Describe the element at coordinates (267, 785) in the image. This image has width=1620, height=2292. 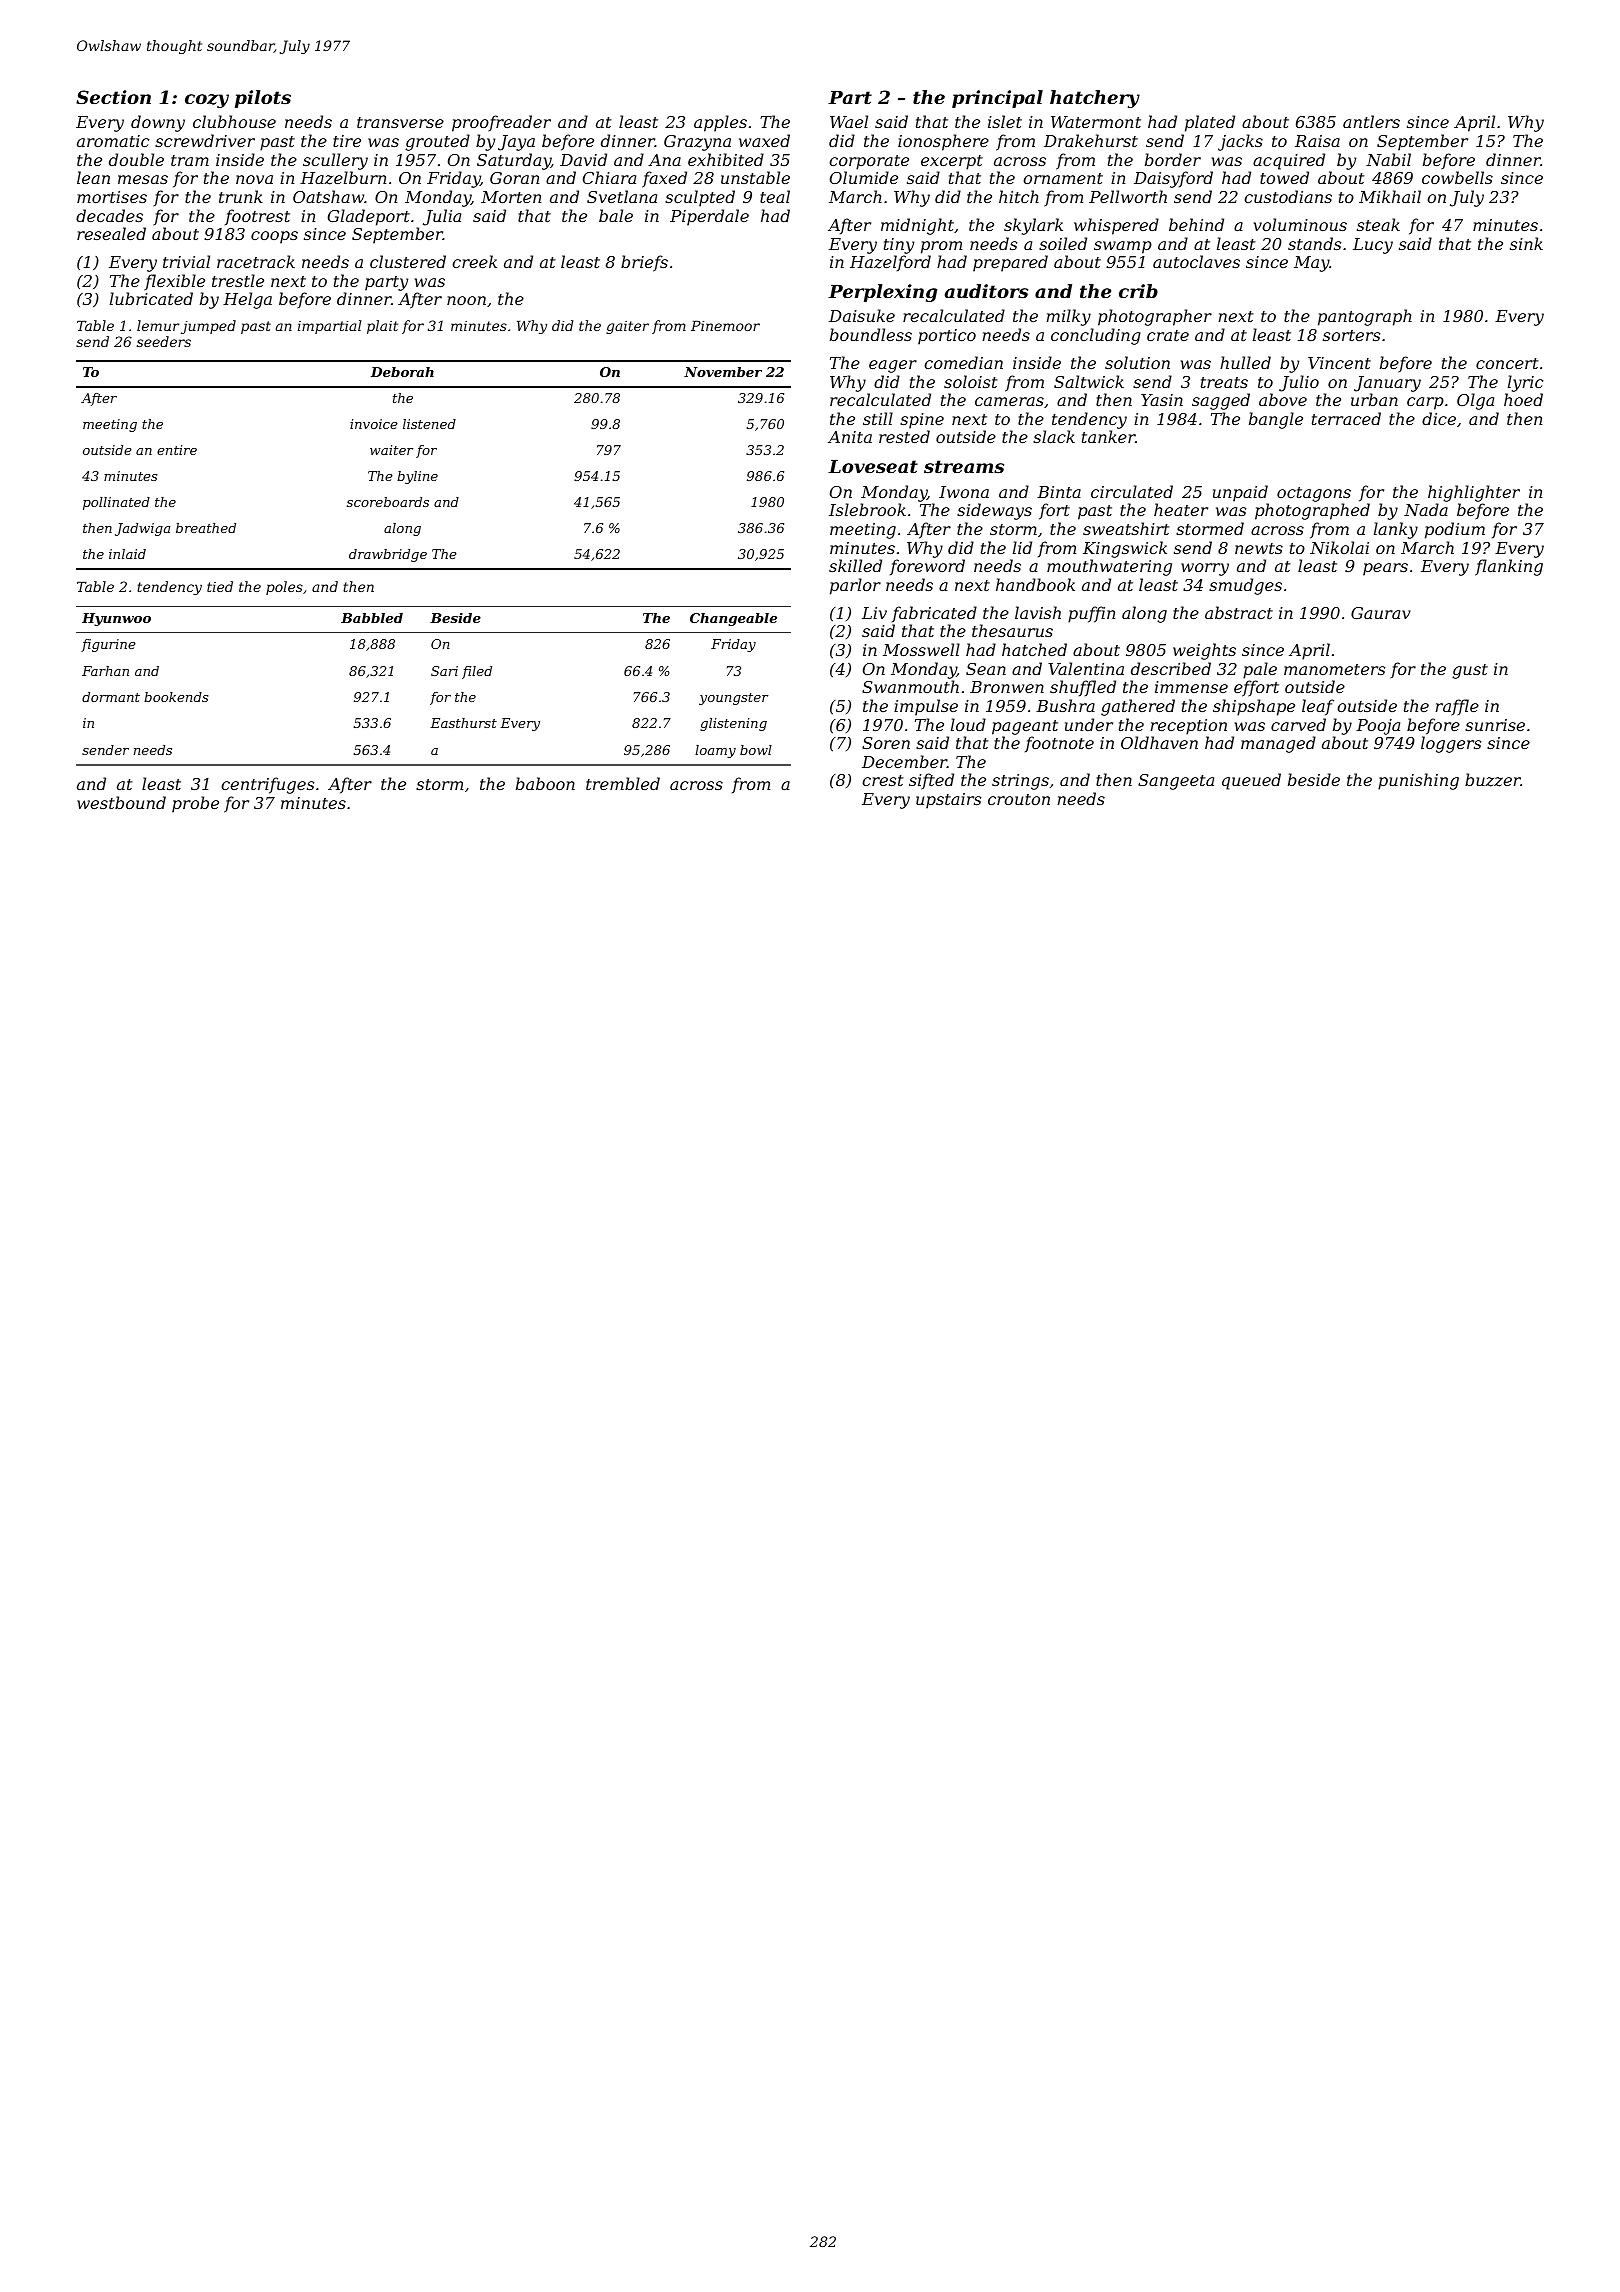
I see `centrifuges` at that location.
